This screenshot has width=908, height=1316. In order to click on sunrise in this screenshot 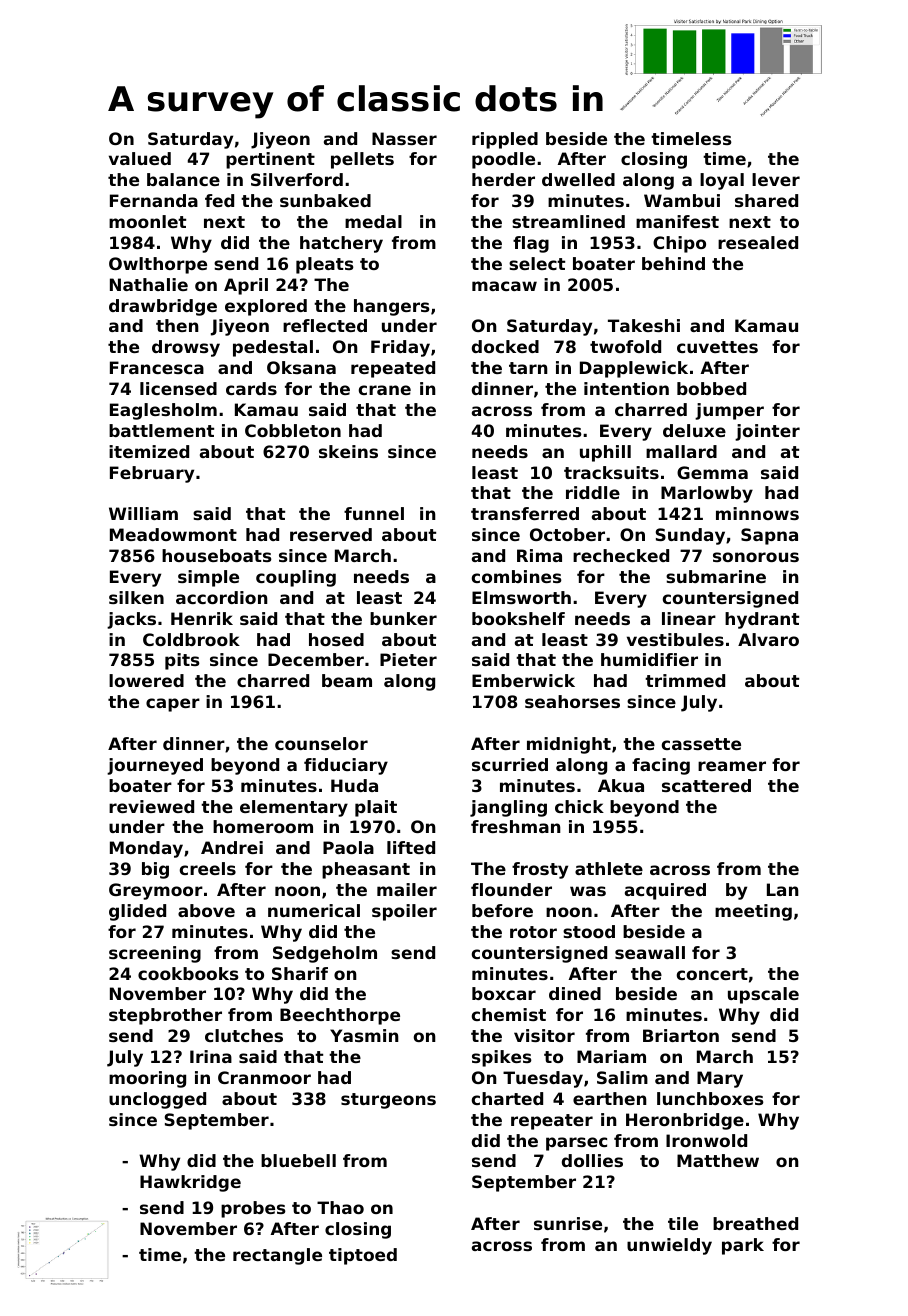, I will do `click(568, 1223)`.
